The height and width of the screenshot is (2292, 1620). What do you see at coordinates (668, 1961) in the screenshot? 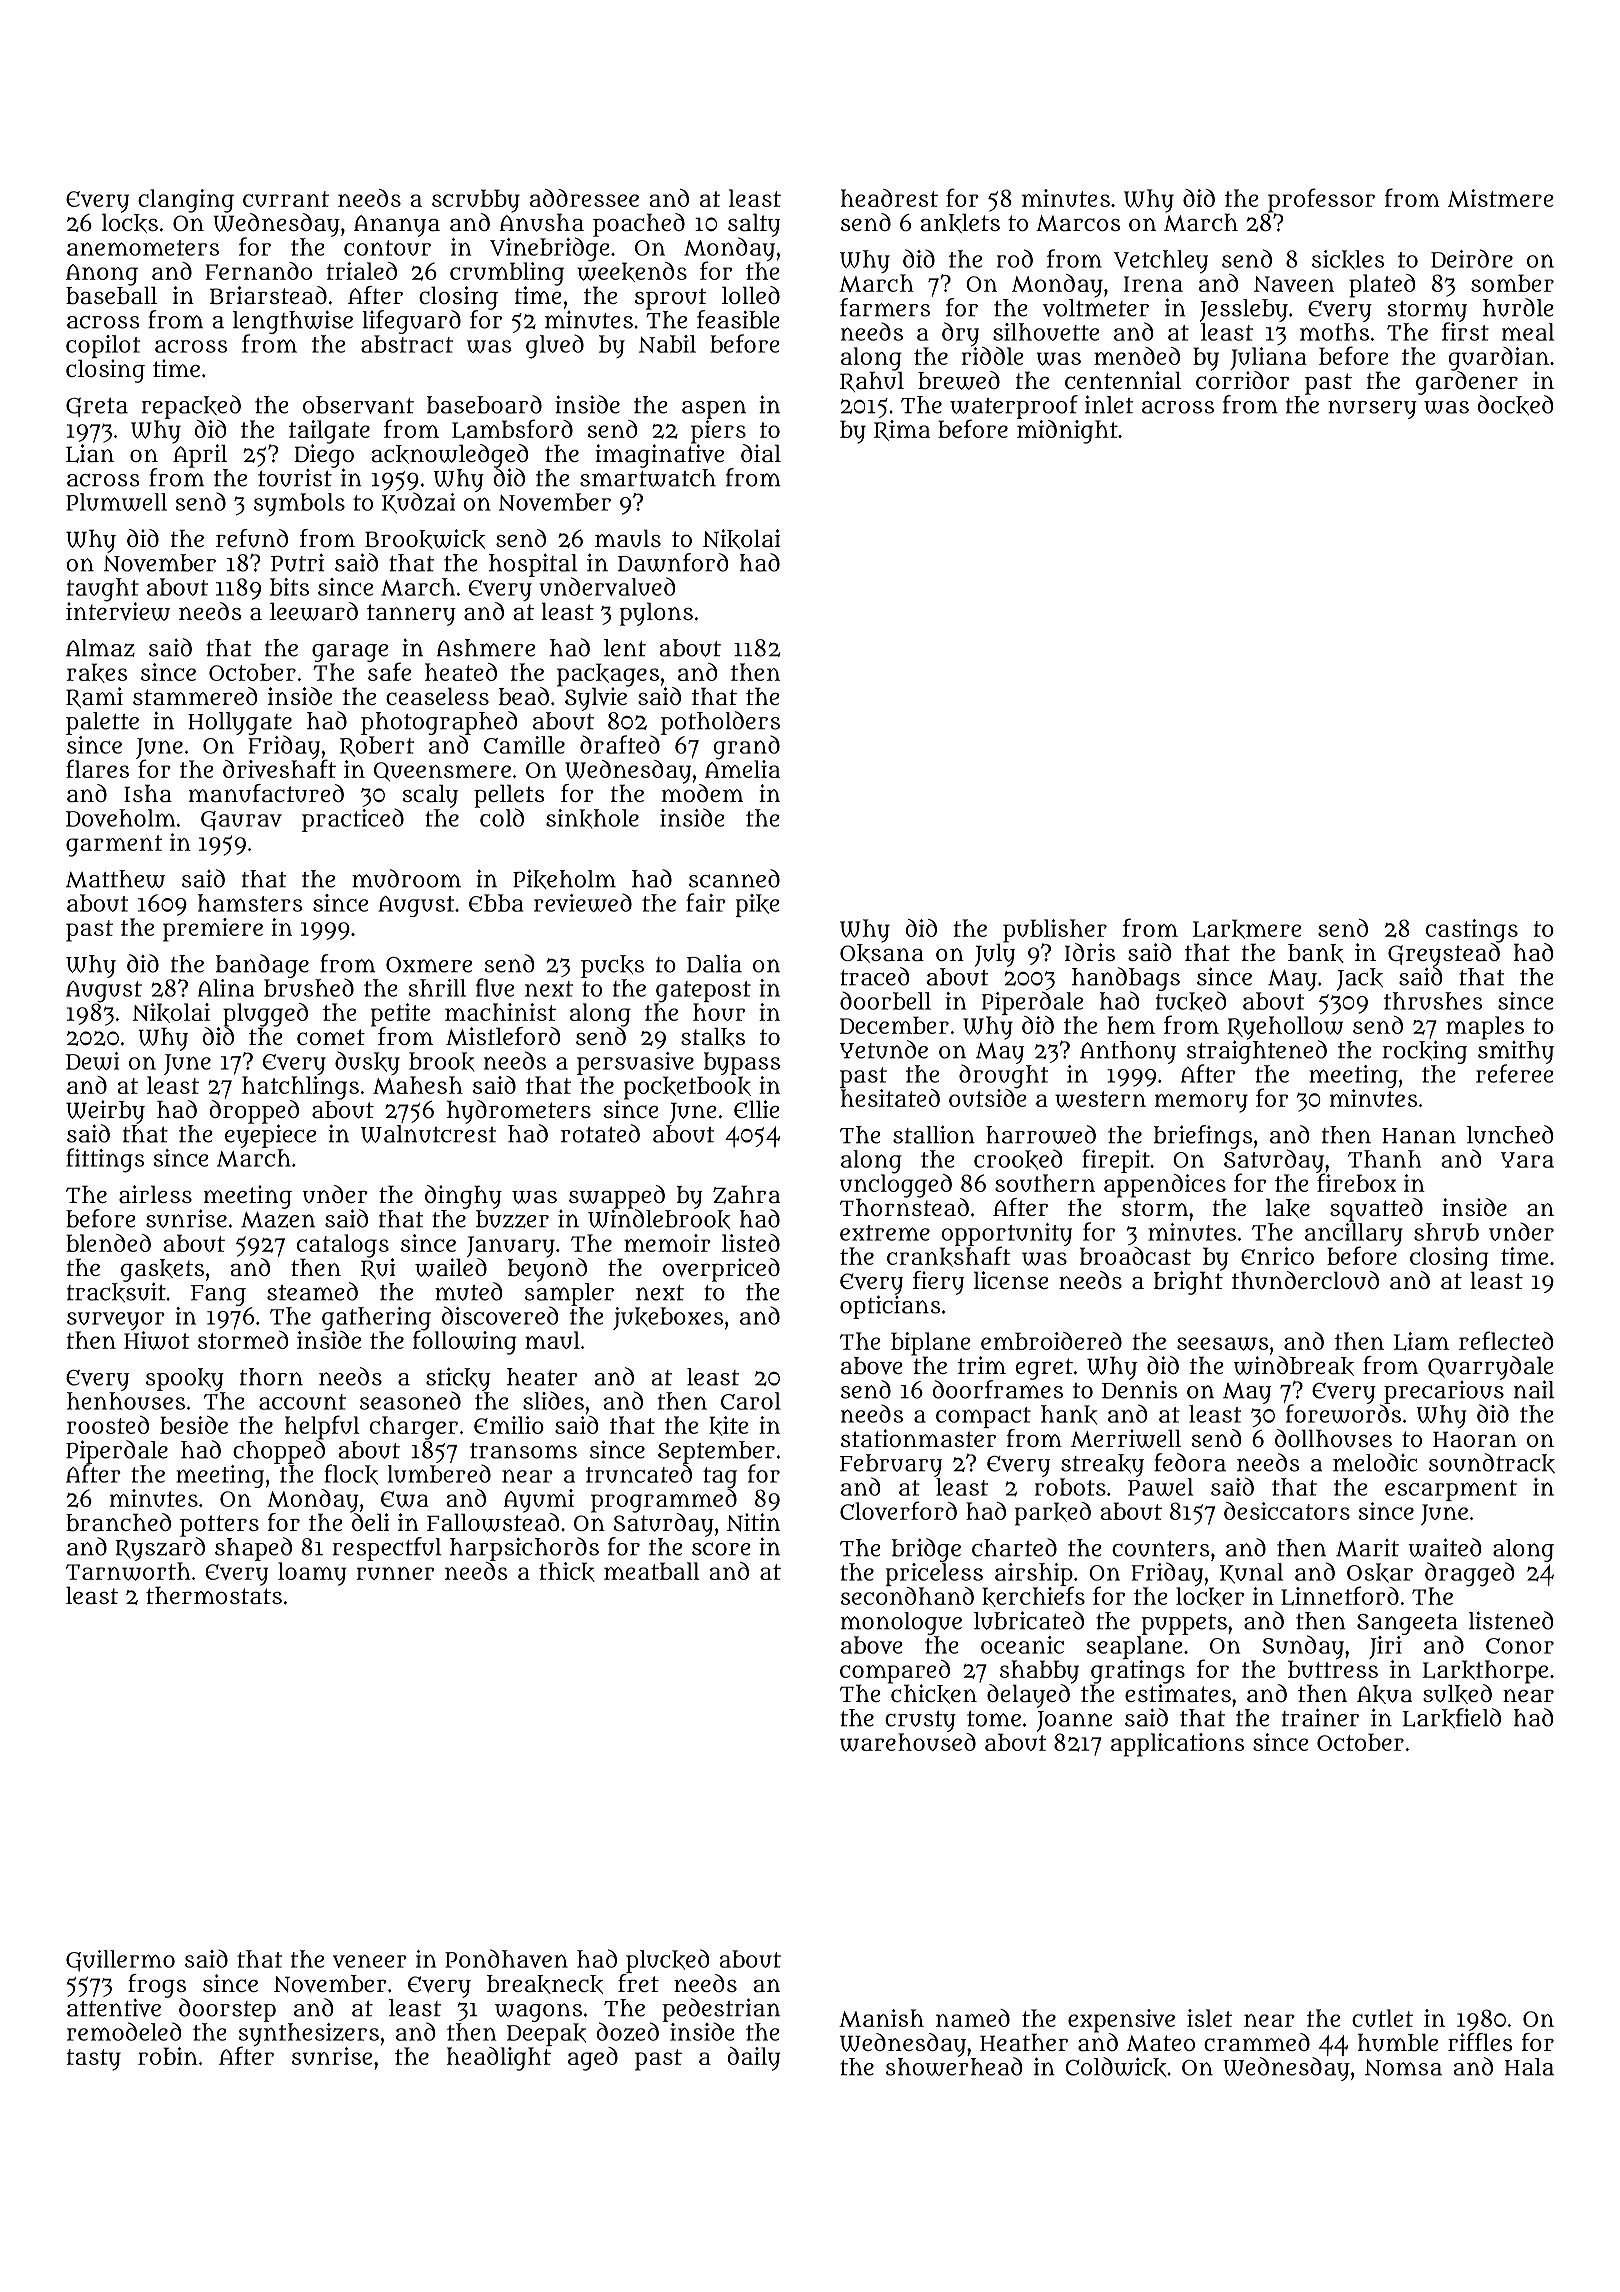
I see `plucked` at bounding box center [668, 1961].
